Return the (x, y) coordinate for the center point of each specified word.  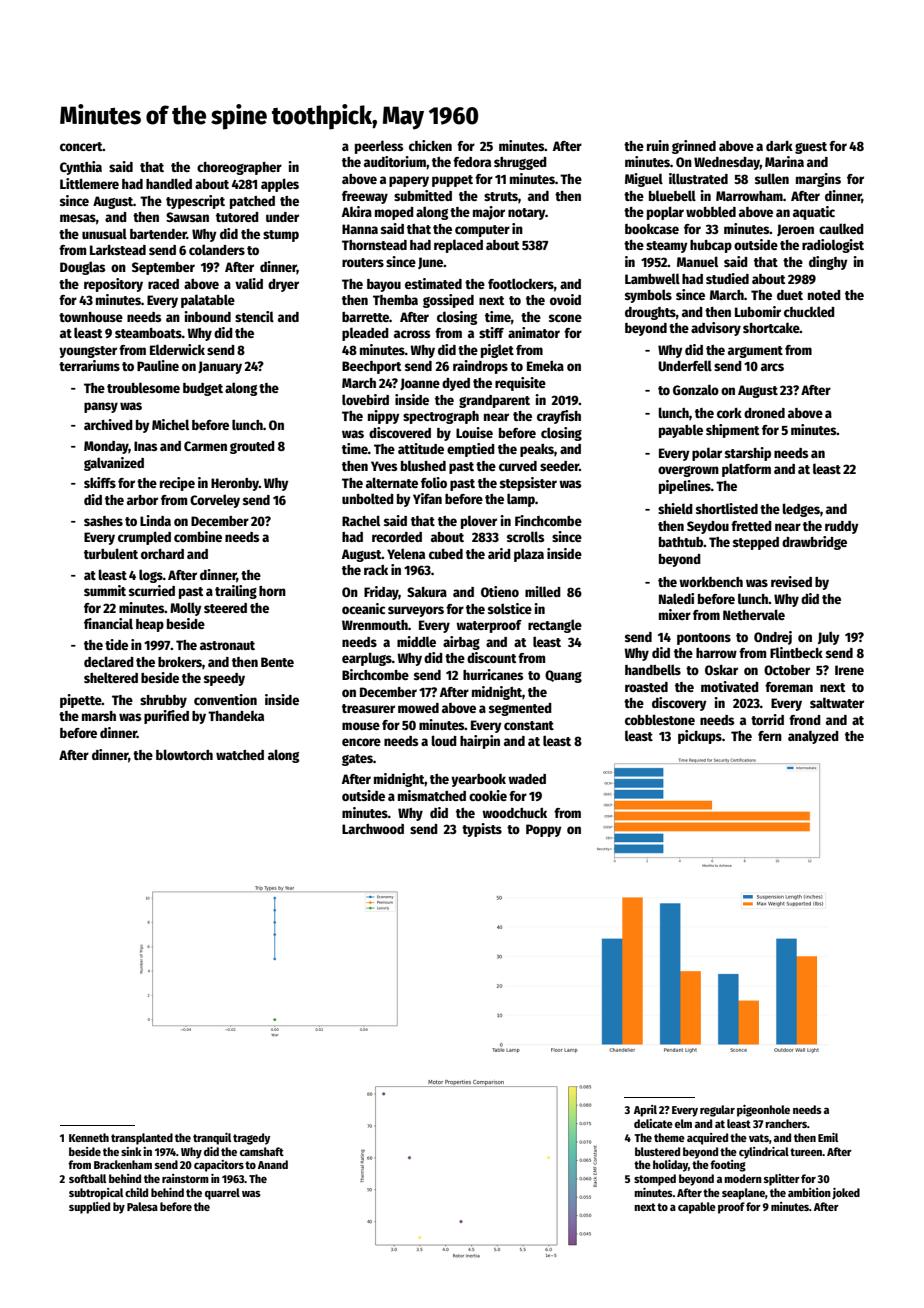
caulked (841, 228)
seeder (559, 466)
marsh (99, 716)
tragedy (252, 1139)
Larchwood (373, 829)
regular (717, 1111)
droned (764, 413)
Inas (145, 446)
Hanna (360, 229)
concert (81, 146)
